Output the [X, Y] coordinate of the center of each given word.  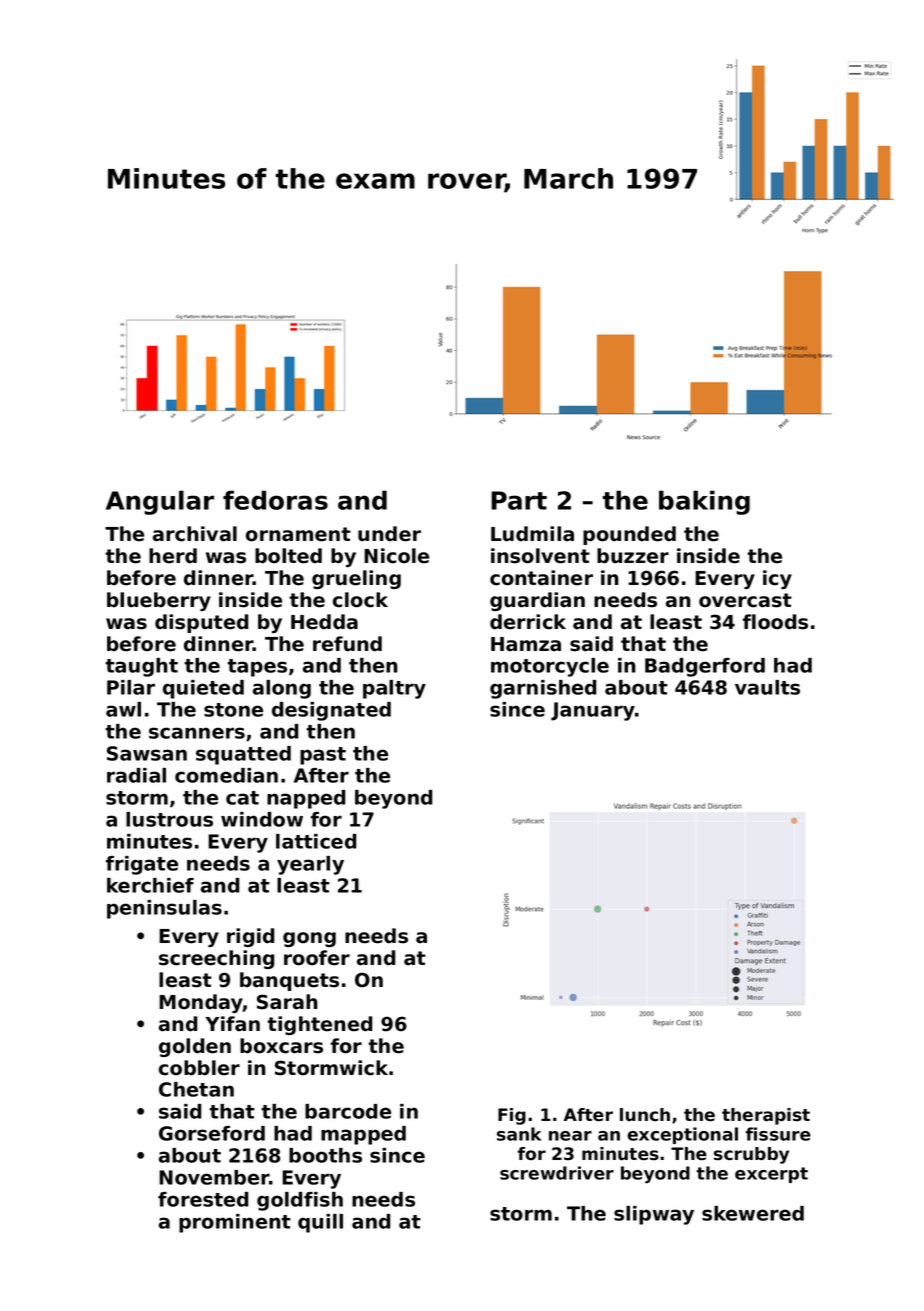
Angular [160, 502]
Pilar [131, 687]
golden [195, 1047]
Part [519, 500]
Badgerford [705, 667]
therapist [766, 1116]
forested [203, 1199]
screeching [216, 959]
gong [309, 939]
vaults [767, 687]
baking [704, 502]
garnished [543, 689]
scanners [197, 733]
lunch [645, 1114]
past [323, 756]
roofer [317, 958]
